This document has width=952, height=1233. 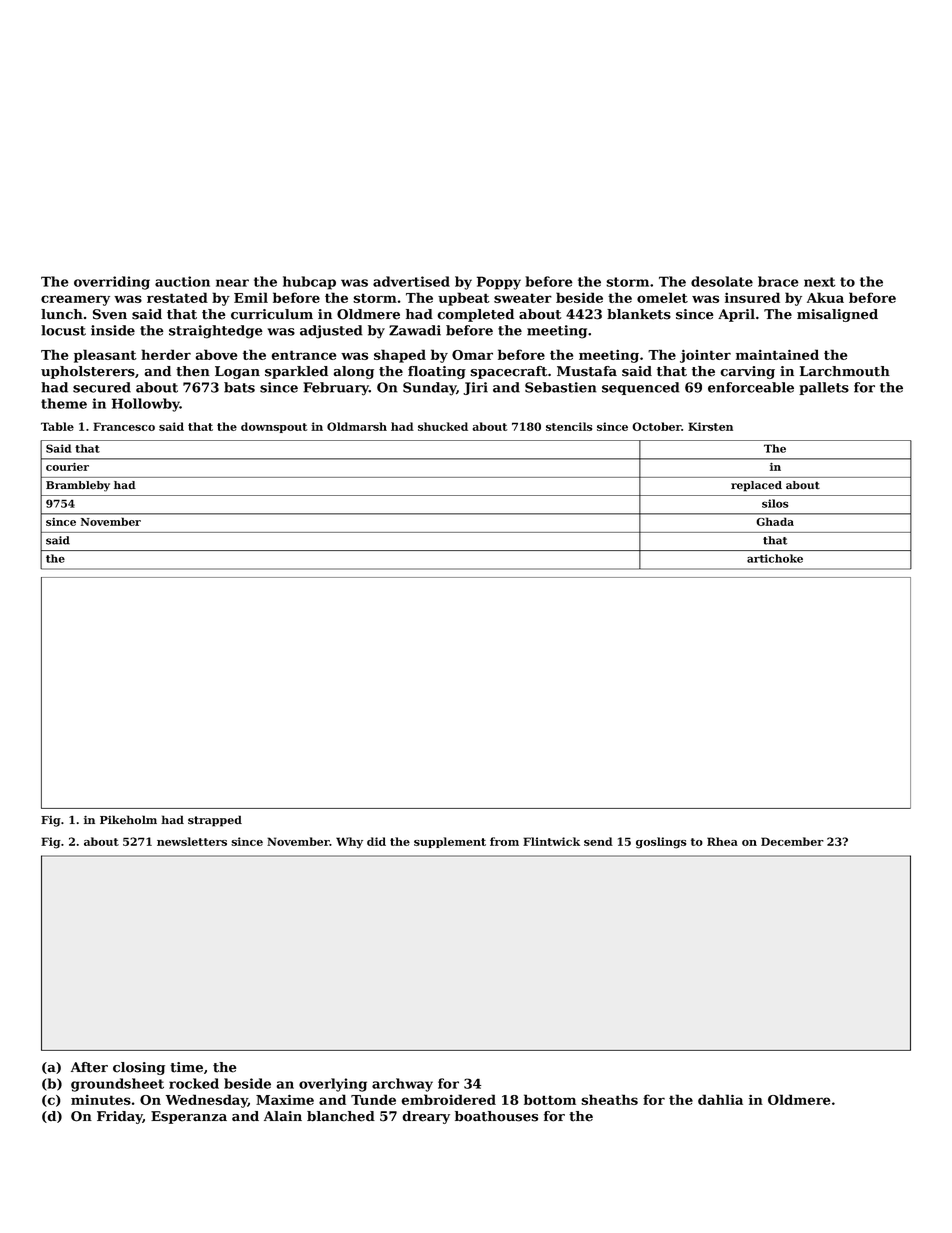 What do you see at coordinates (192, 841) in the document?
I see `newsletters` at bounding box center [192, 841].
